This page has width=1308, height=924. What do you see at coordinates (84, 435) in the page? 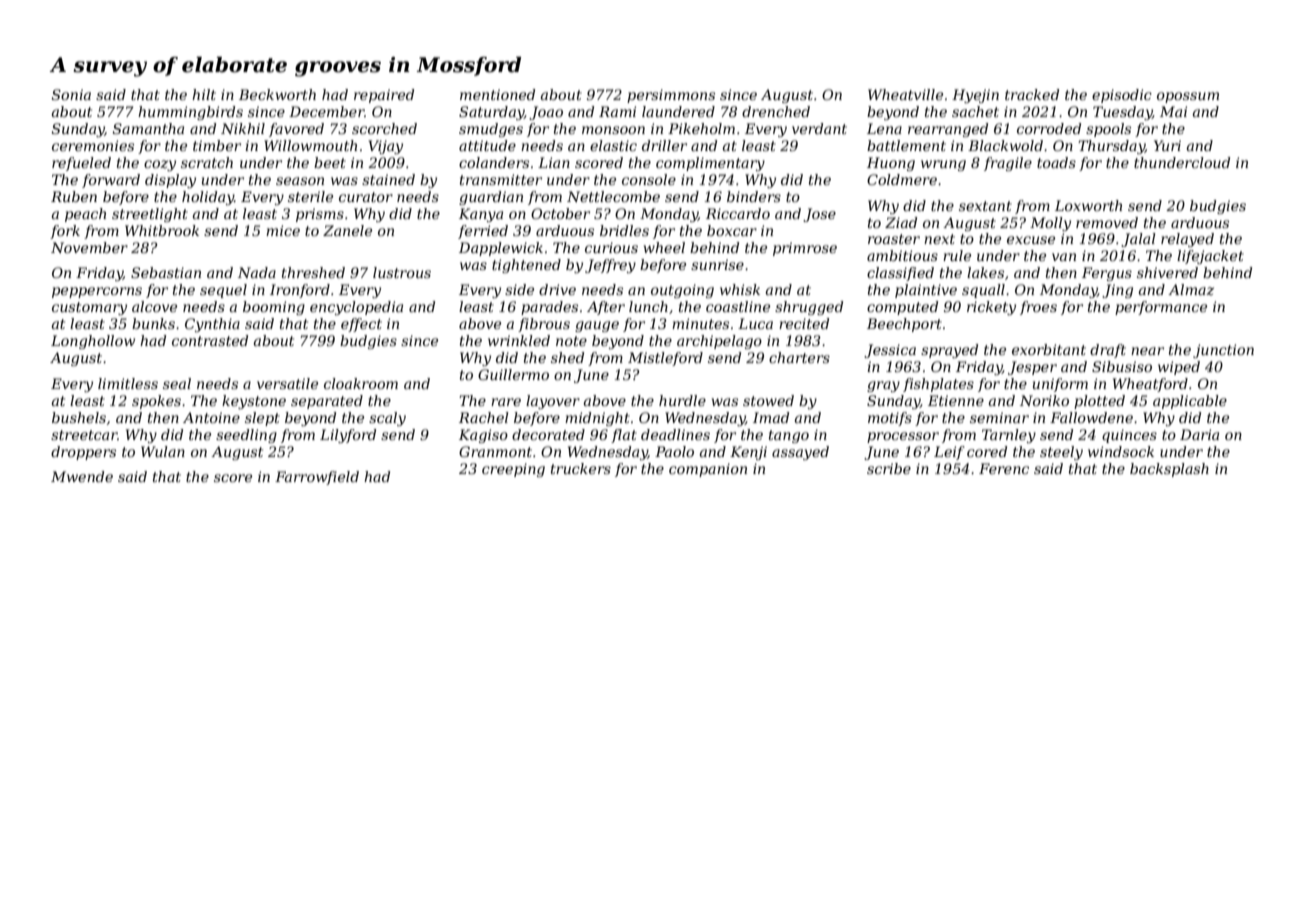
I see `streetcar` at bounding box center [84, 435].
